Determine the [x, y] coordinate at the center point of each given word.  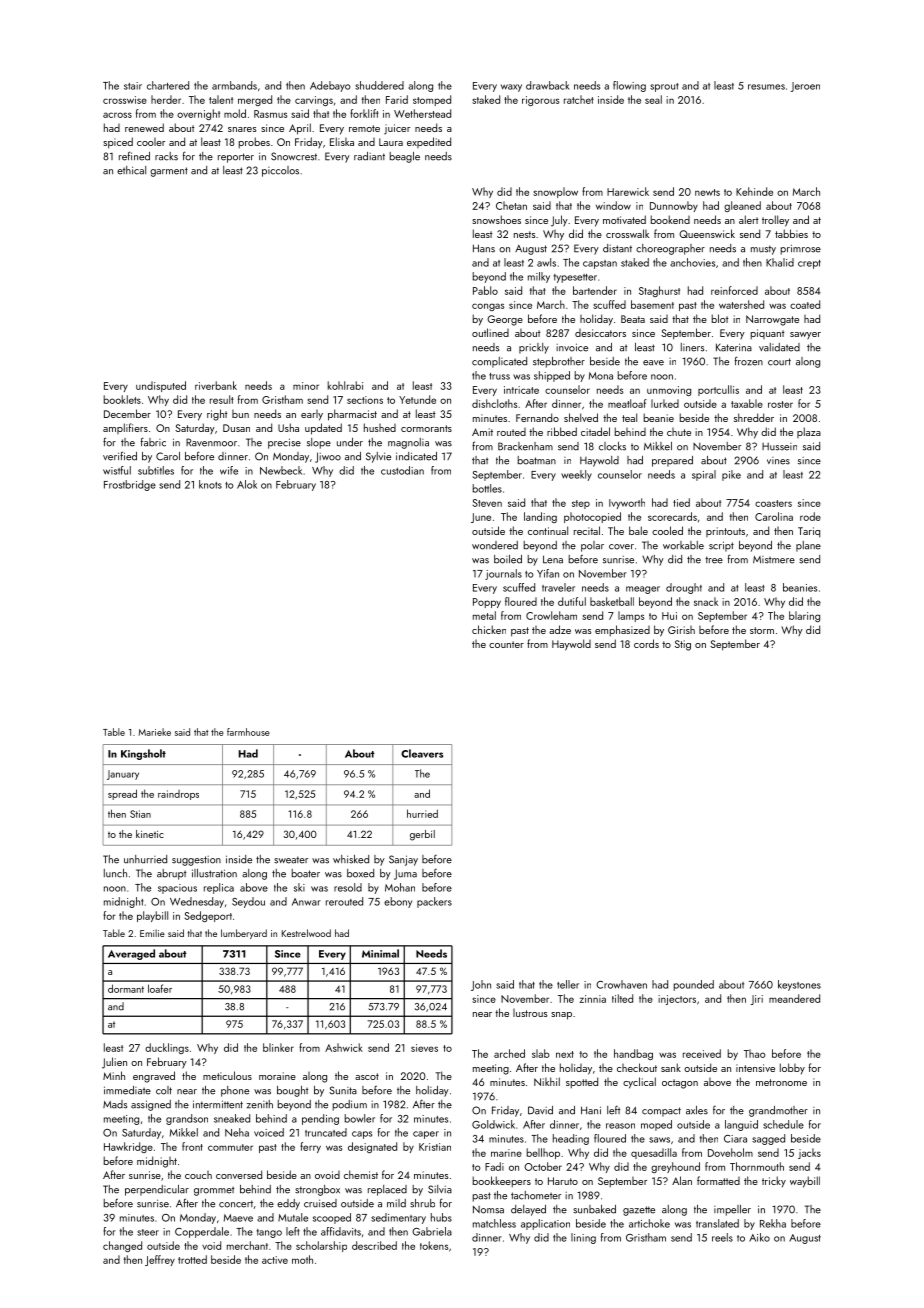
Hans [484, 248]
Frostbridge [130, 485]
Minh [114, 1075]
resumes [766, 87]
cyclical [639, 1083]
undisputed [161, 386]
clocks [612, 446]
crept [809, 264]
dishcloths [494, 403]
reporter [236, 158]
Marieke [155, 732]
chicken [489, 629]
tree [714, 560]
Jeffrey [160, 1260]
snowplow [555, 192]
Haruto [563, 1181]
